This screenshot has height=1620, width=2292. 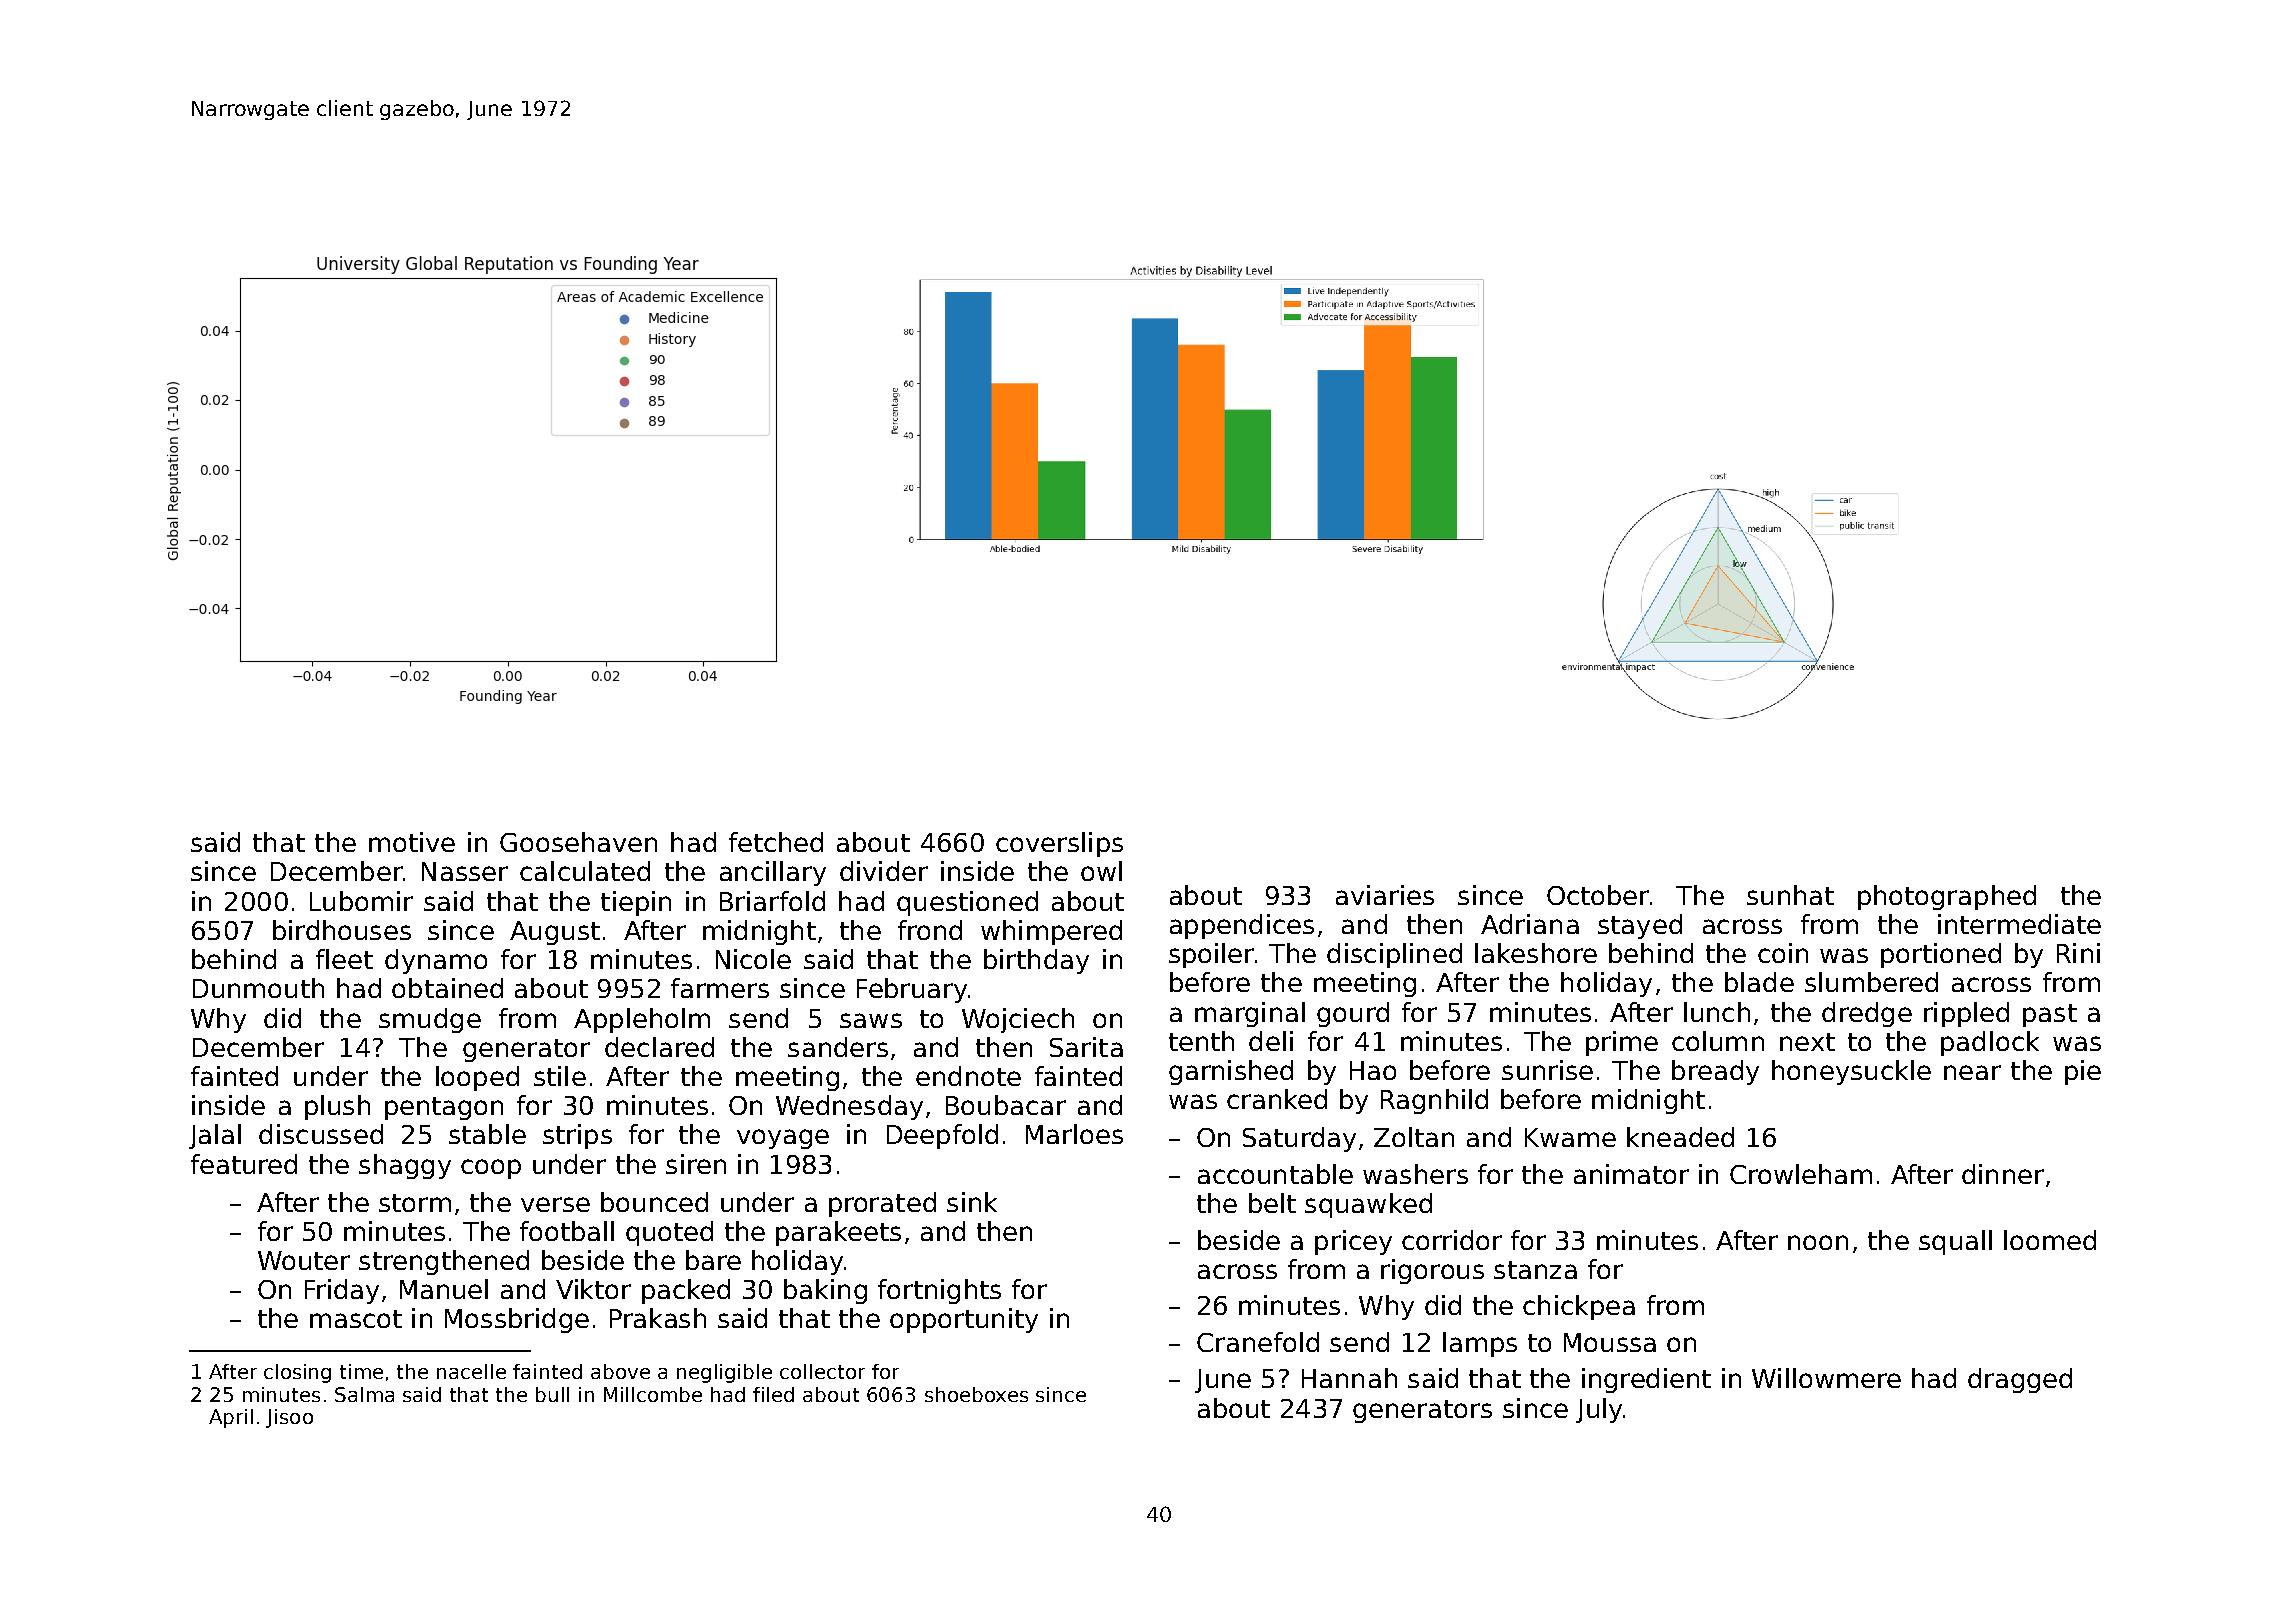 I want to click on pie, so click(x=2083, y=1072).
